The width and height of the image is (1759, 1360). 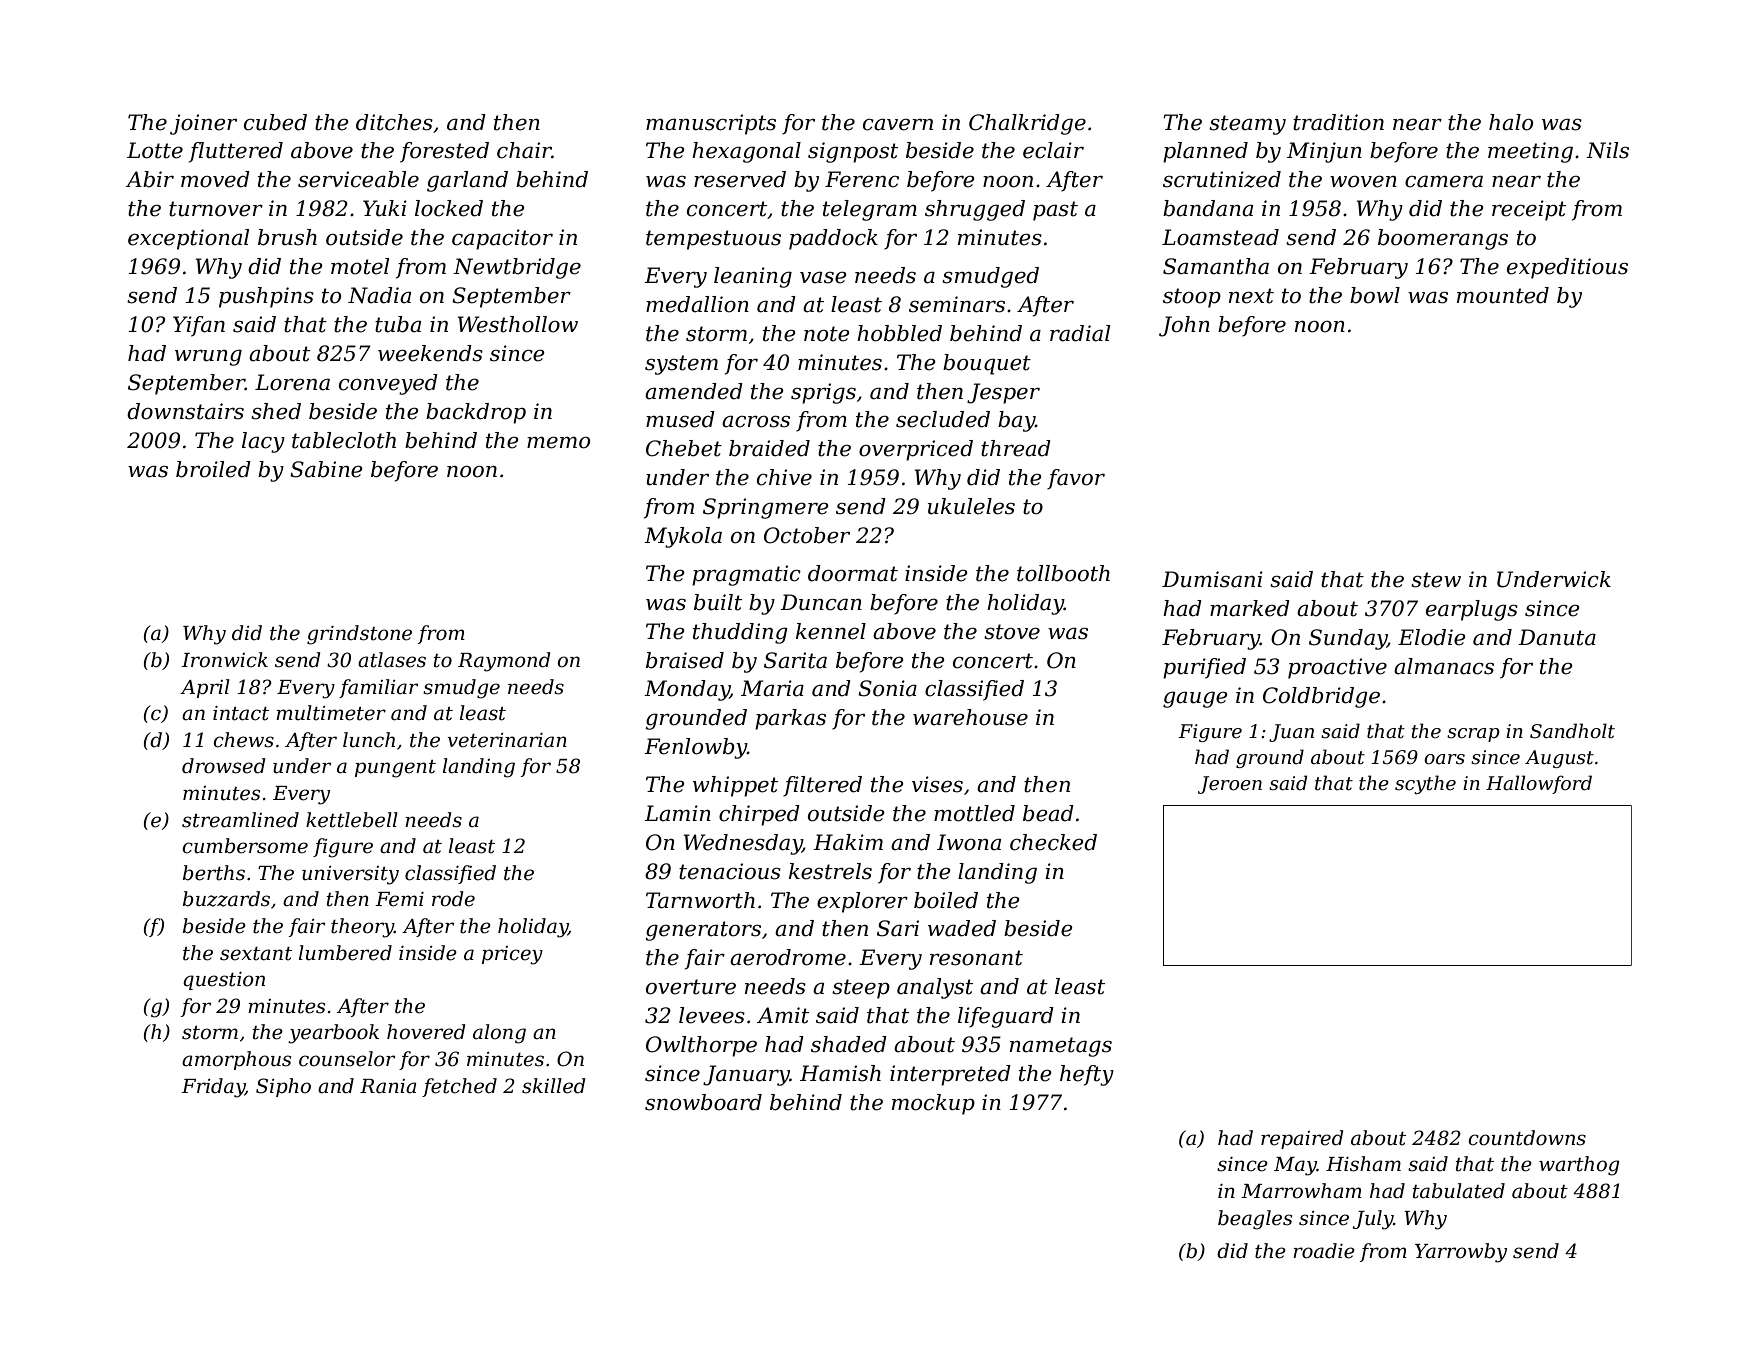 I want to click on ukuleles, so click(x=971, y=506).
